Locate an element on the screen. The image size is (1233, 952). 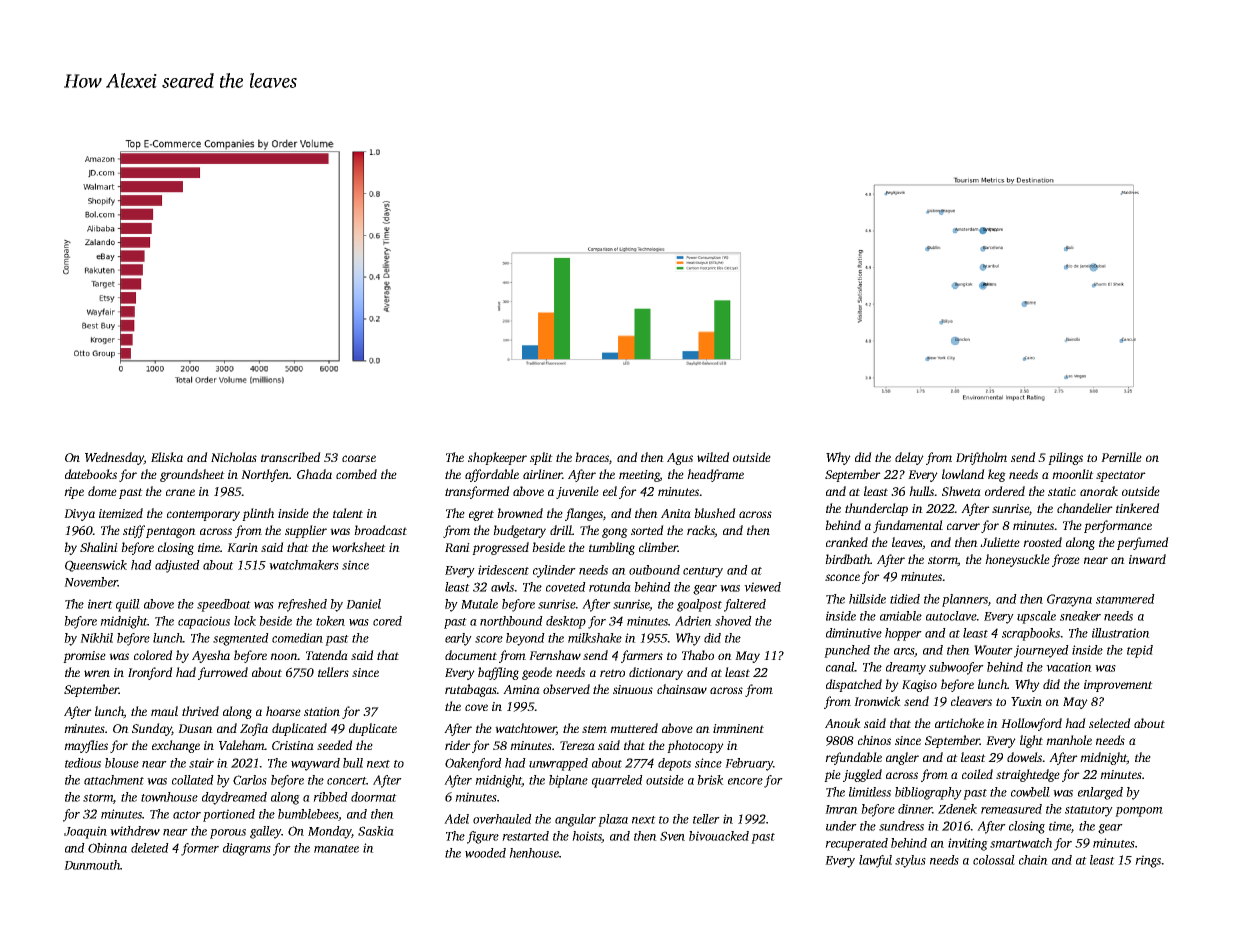
stylus is located at coordinates (910, 861).
